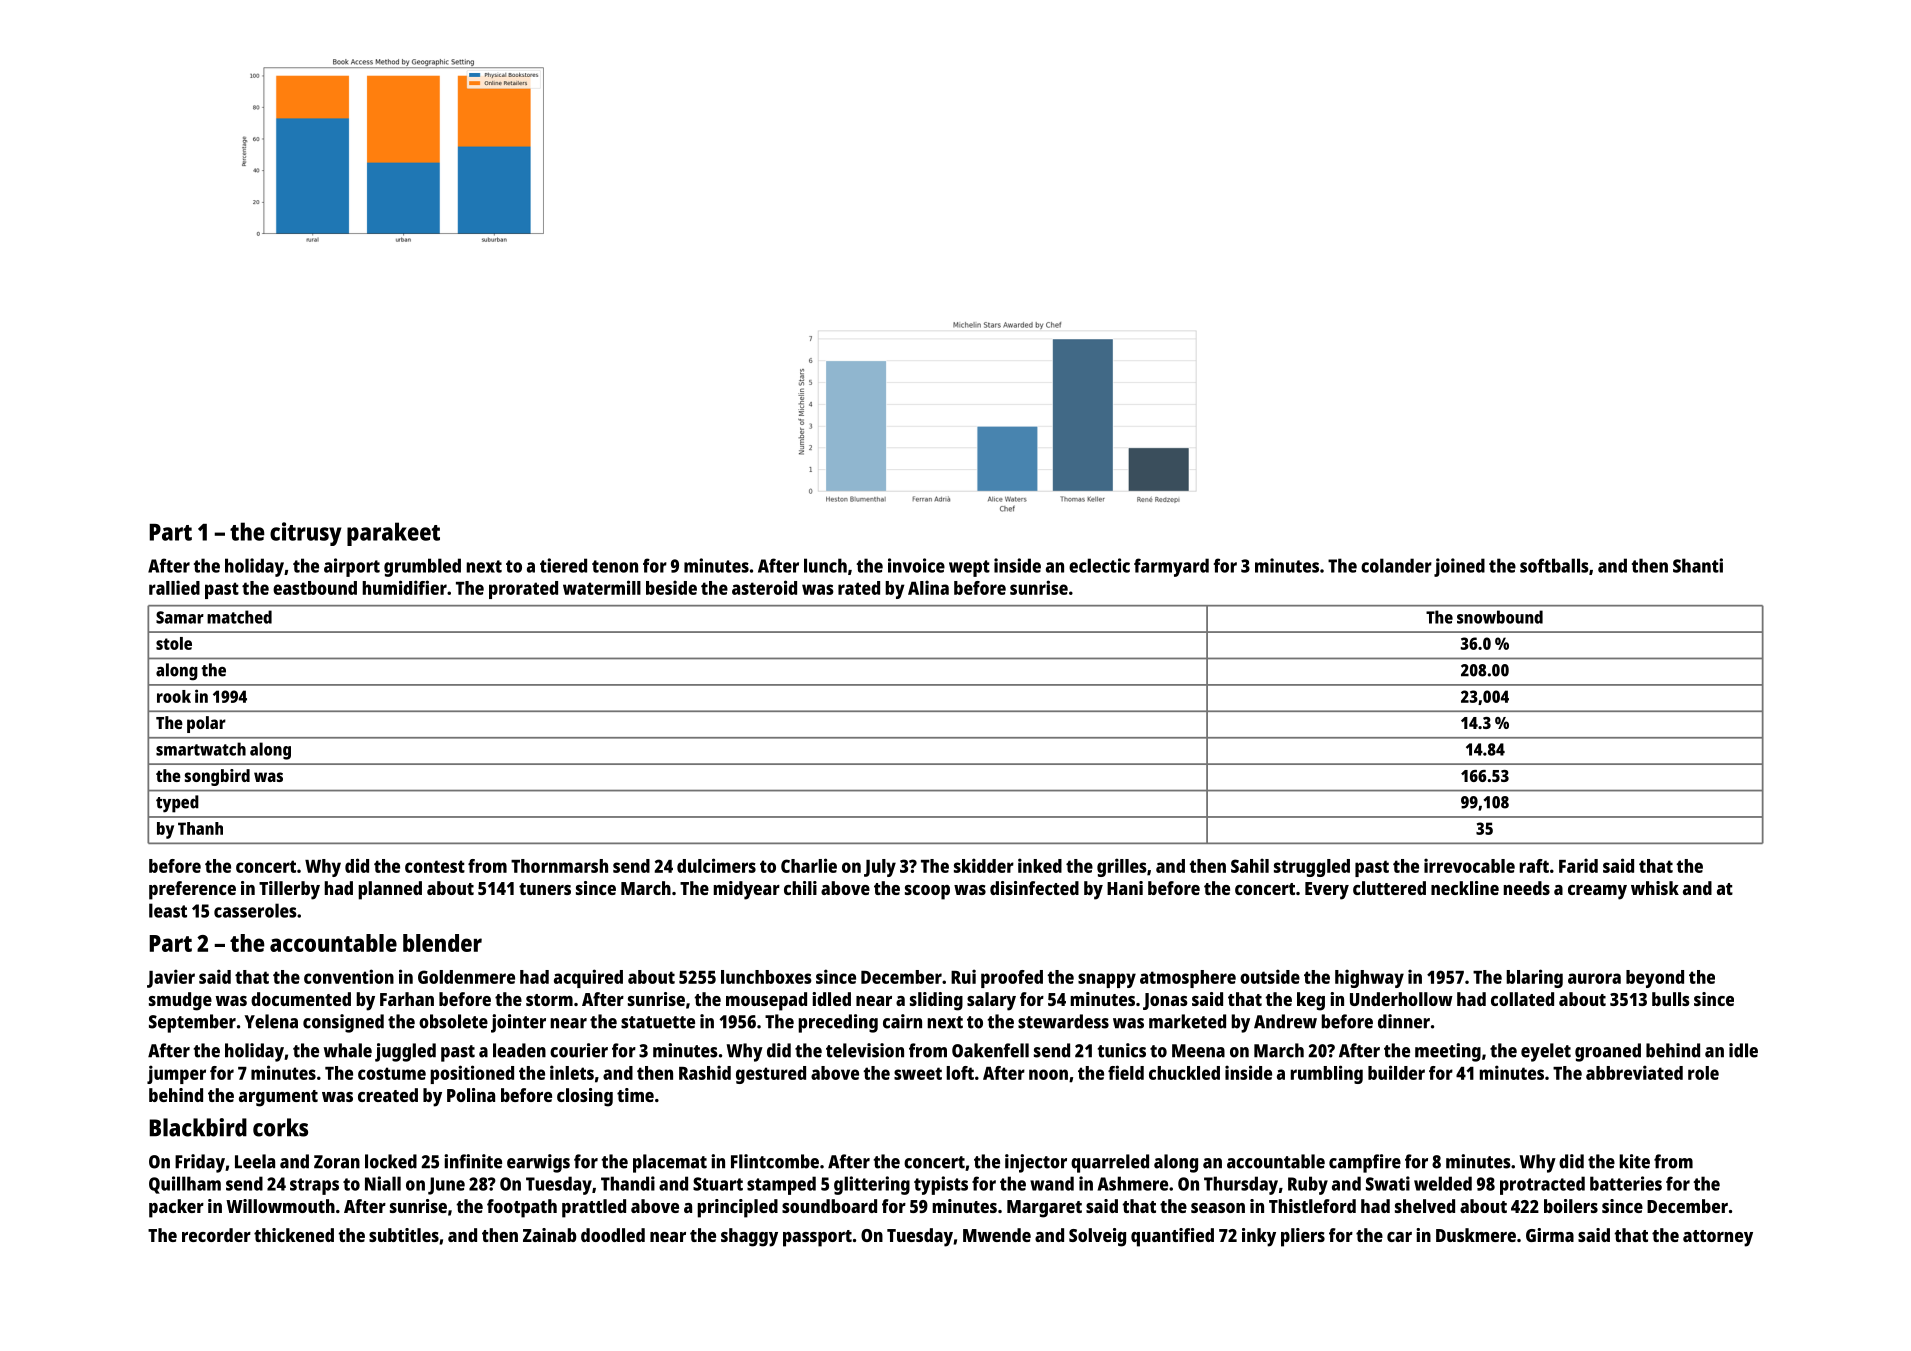 The height and width of the screenshot is (1351, 1911). Describe the element at coordinates (176, 1208) in the screenshot. I see `packer` at that location.
